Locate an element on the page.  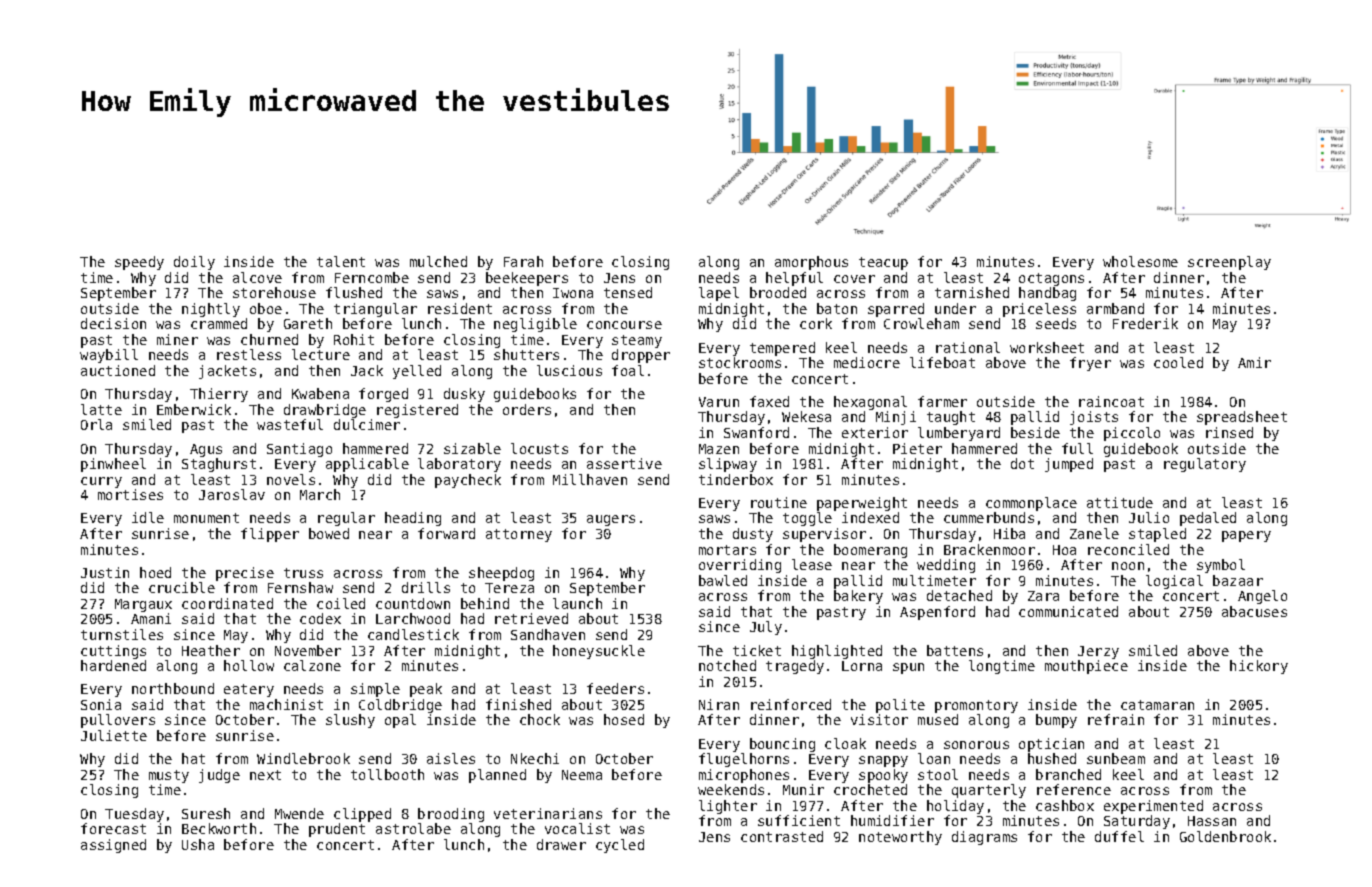
speedy is located at coordinates (139, 263).
